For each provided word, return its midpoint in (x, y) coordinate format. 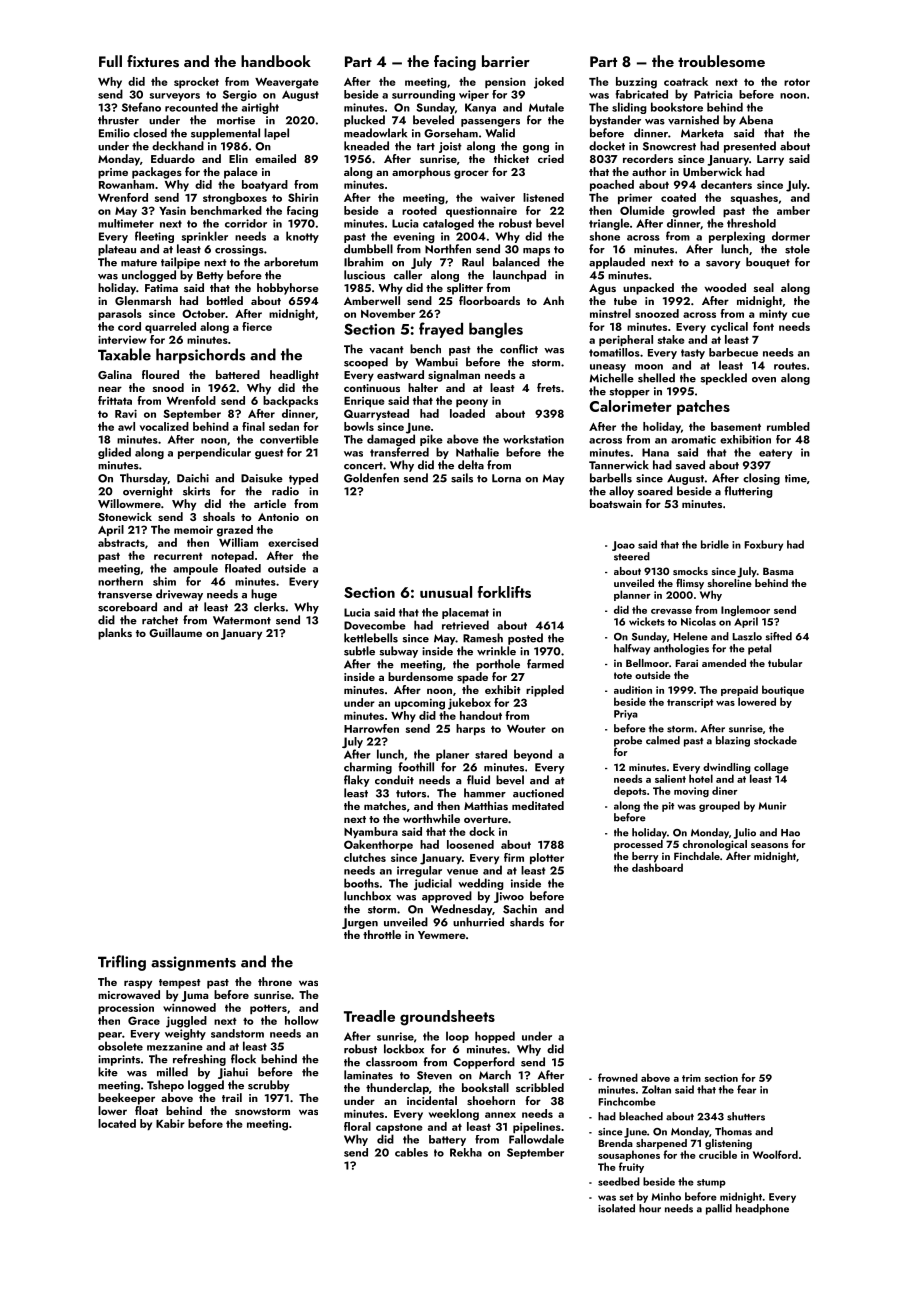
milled (172, 1072)
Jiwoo (509, 897)
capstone (399, 1128)
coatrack (686, 81)
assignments (193, 963)
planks (115, 634)
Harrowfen (371, 728)
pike (431, 440)
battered (238, 374)
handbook (276, 61)
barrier (506, 61)
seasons (769, 845)
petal (759, 649)
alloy (621, 492)
